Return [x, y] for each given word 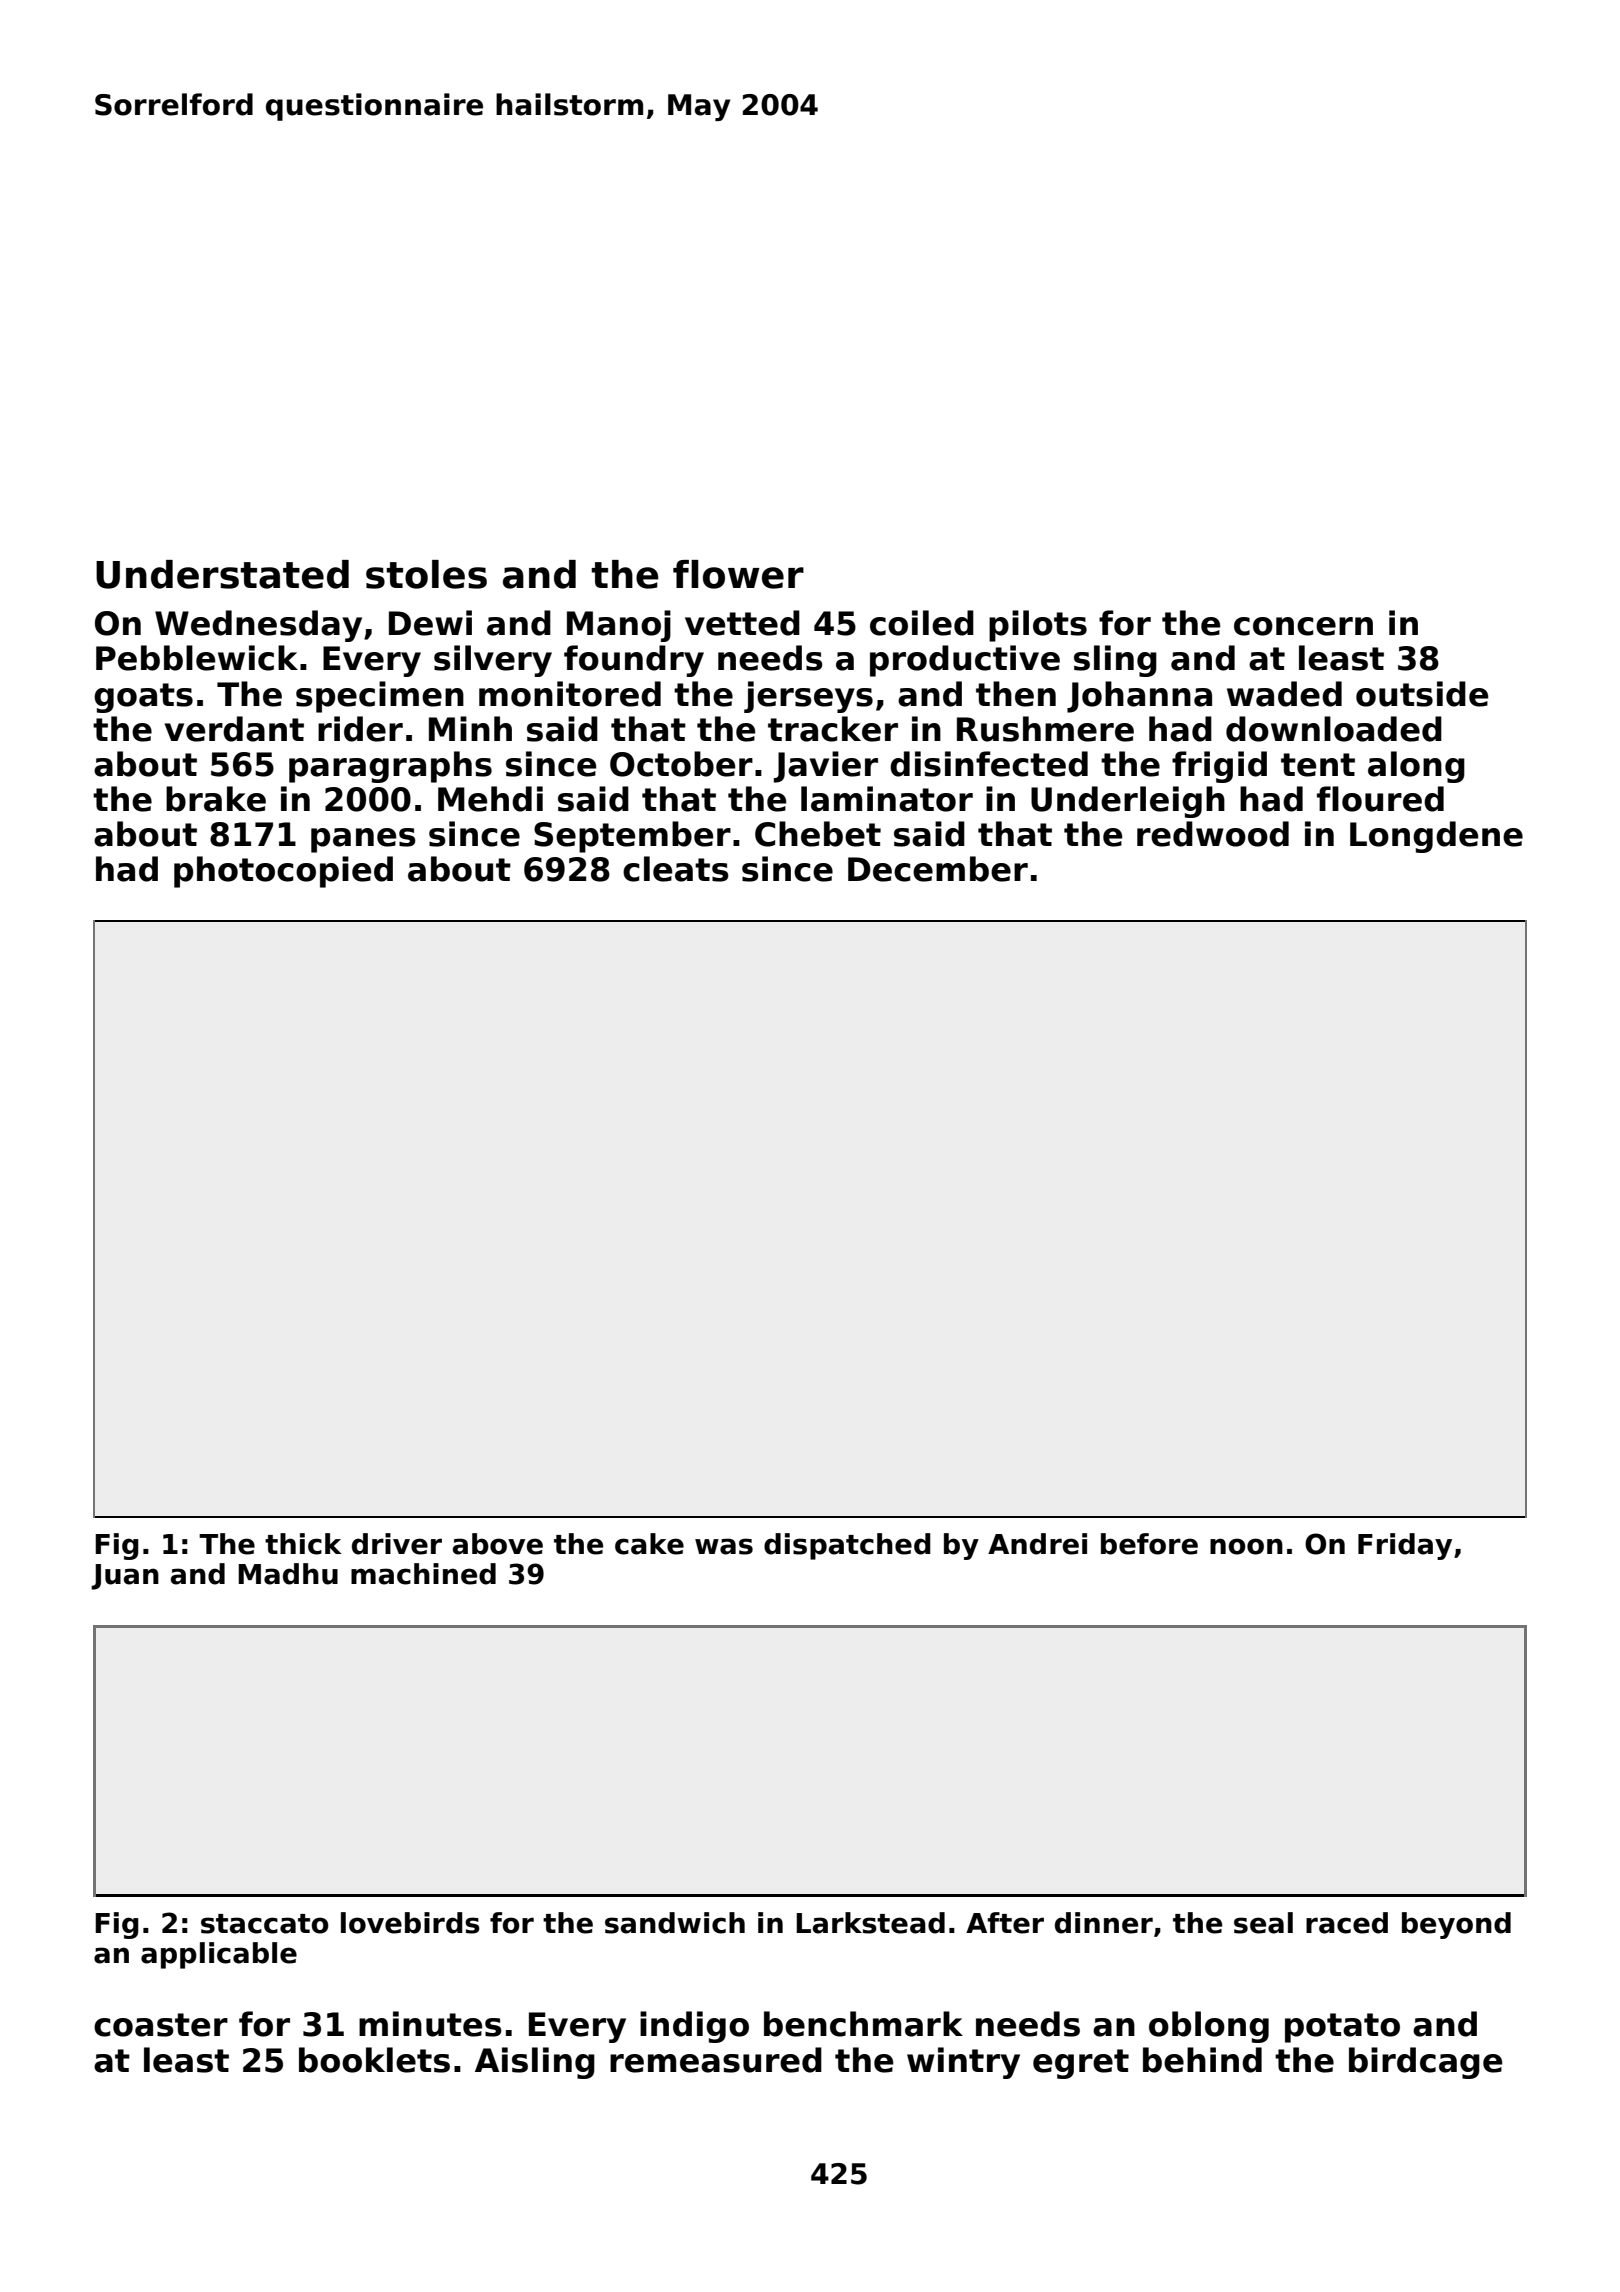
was [724, 1546]
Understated [222, 574]
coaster [161, 2025]
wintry [963, 2063]
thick [303, 1544]
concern [1303, 626]
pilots [1038, 626]
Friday [1405, 1546]
